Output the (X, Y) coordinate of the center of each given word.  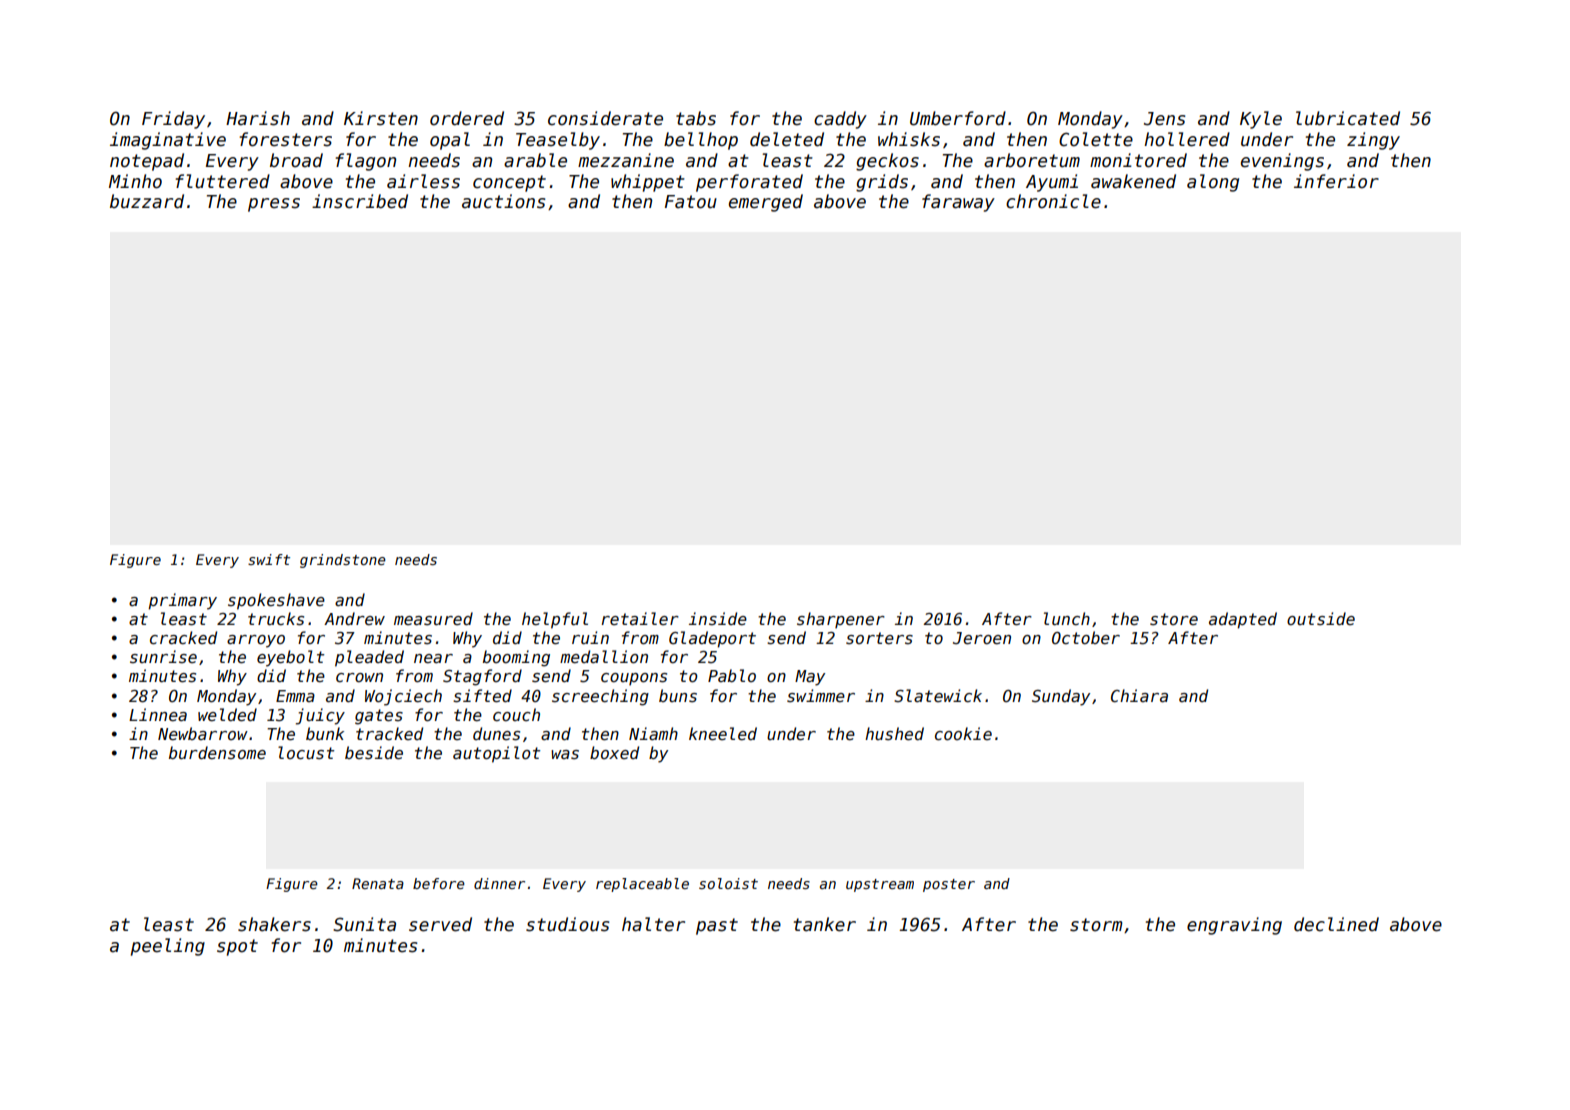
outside (1321, 618)
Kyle (1261, 120)
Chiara (1139, 695)
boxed (614, 752)
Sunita (364, 924)
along (1213, 183)
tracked (389, 733)
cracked (183, 637)
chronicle (1053, 201)
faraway (958, 203)
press (274, 205)
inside (718, 619)
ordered (467, 118)
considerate (605, 118)
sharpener (841, 620)
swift (269, 559)
